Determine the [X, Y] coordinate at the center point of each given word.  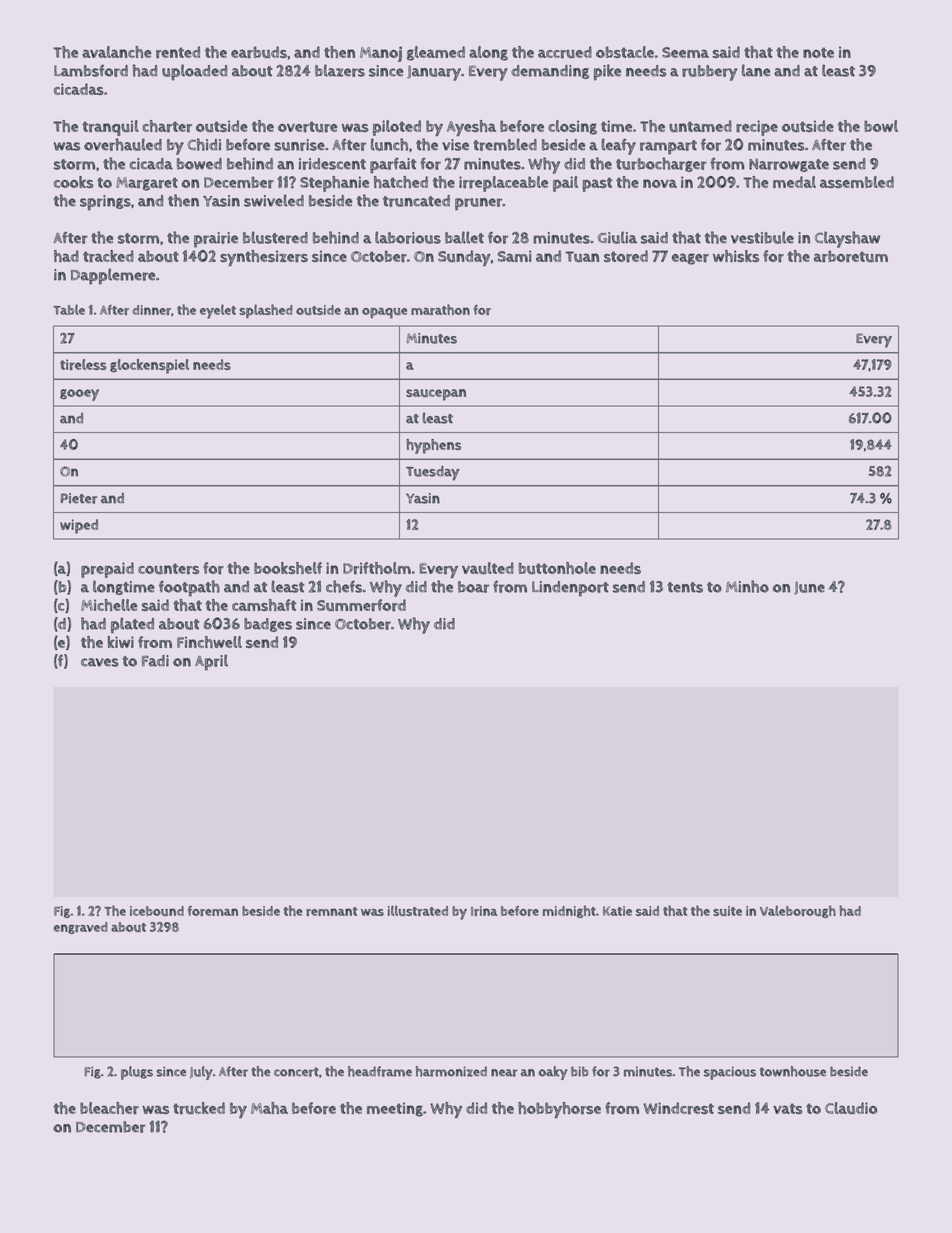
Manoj [381, 54]
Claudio [851, 1108]
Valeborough [798, 911]
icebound [157, 911]
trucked [199, 1108]
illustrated [417, 911]
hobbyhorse [559, 1110]
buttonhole [557, 568]
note [818, 52]
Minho [747, 586]
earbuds [259, 52]
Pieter [79, 498]
